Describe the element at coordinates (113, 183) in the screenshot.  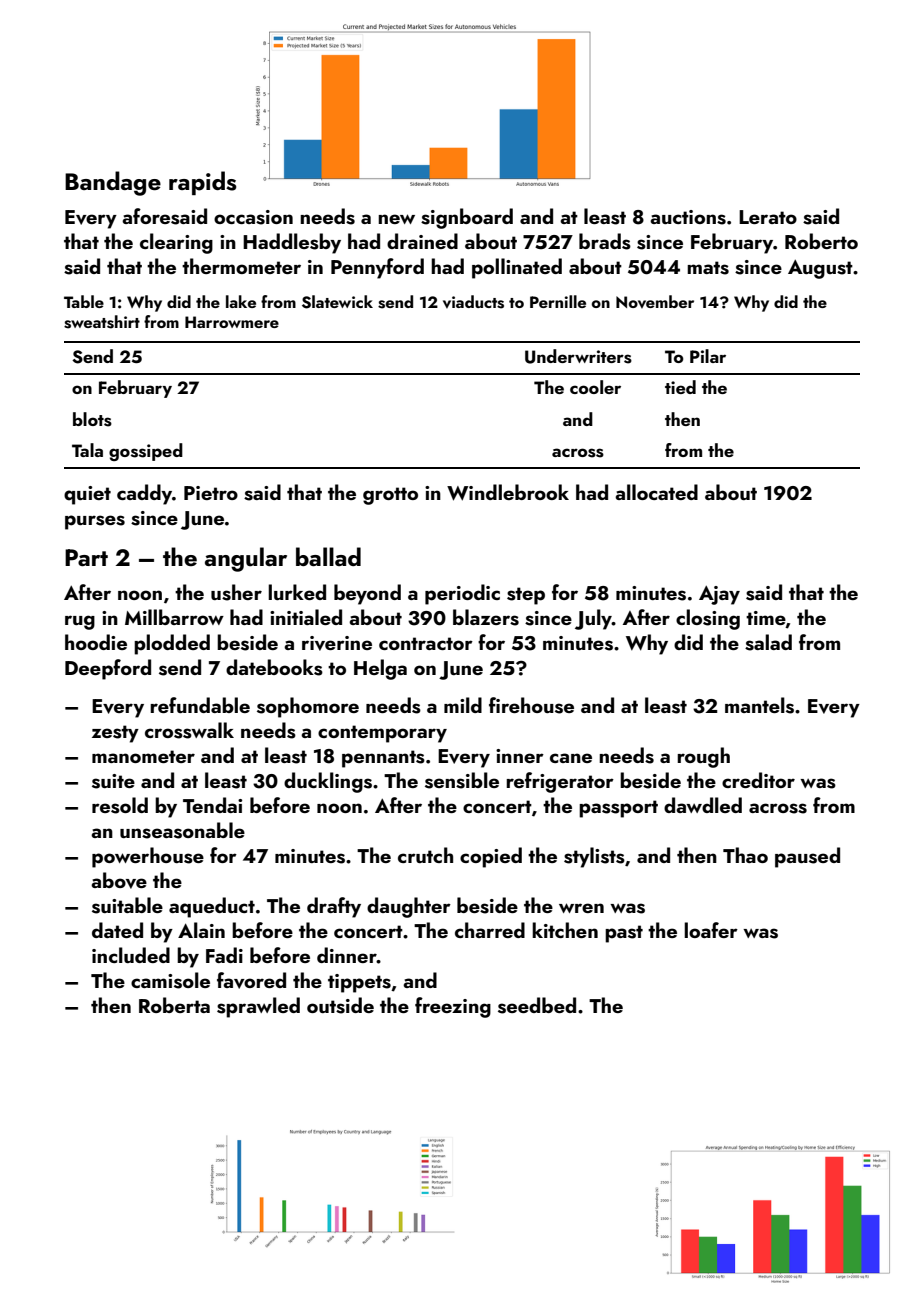
I see `Bandage` at that location.
